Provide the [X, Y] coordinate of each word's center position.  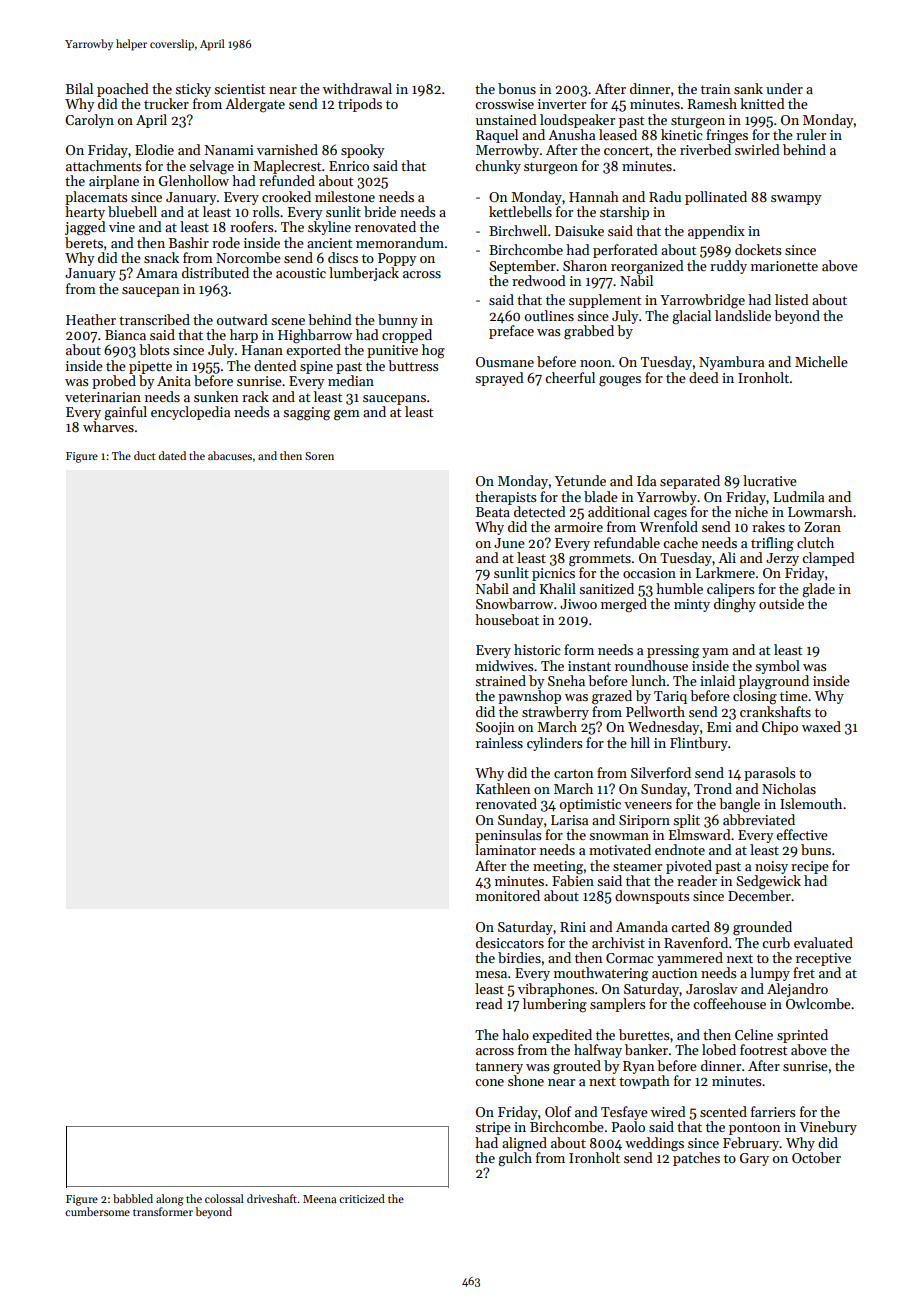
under [784, 88]
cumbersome [97, 1211]
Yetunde [580, 480]
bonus [517, 88]
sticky [193, 90]
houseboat [507, 619]
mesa [491, 974]
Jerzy [782, 559]
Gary [754, 1159]
